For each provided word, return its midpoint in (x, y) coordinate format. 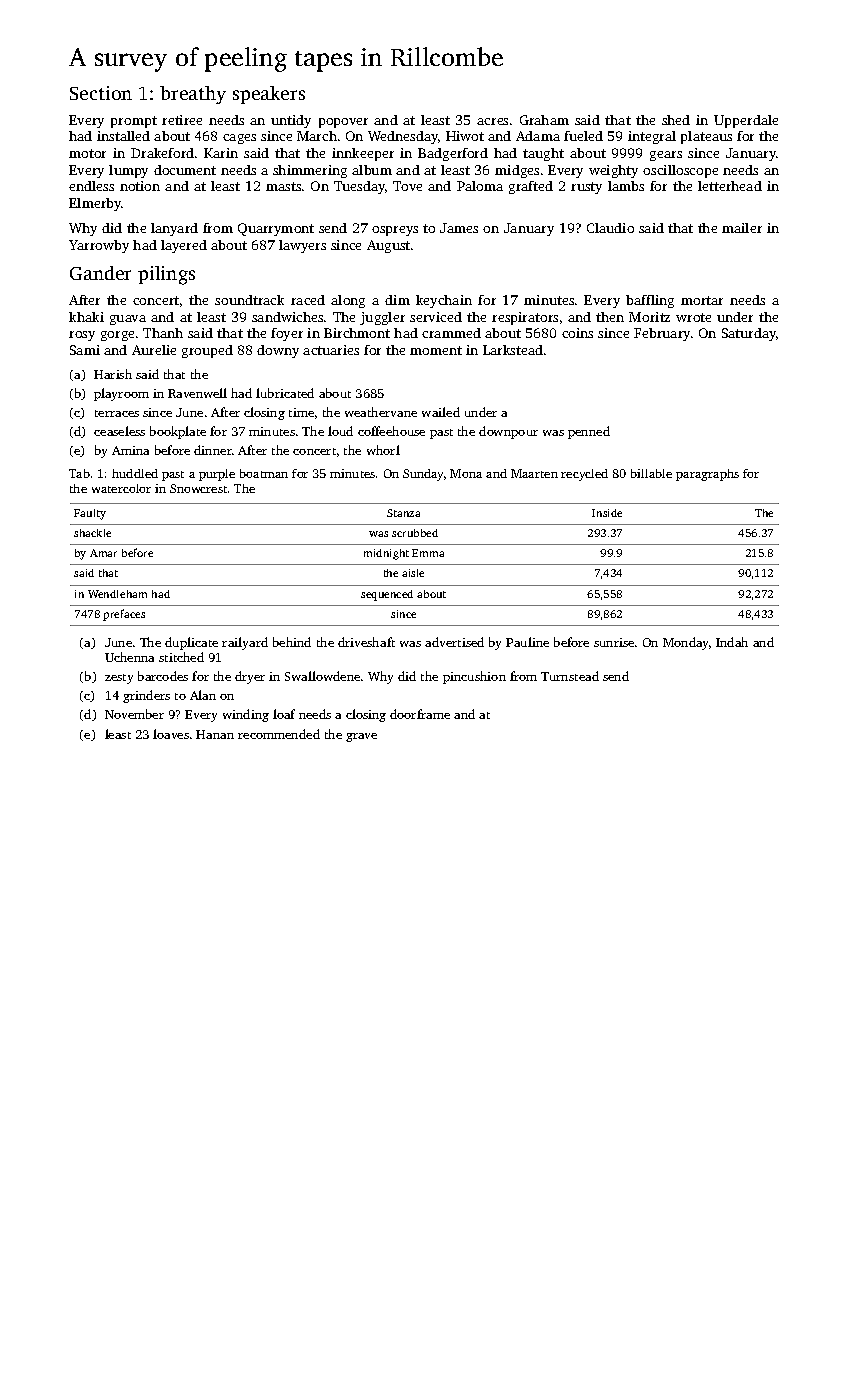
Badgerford (453, 154)
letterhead (730, 186)
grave (361, 737)
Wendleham (117, 594)
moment (436, 350)
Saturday (749, 334)
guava (128, 320)
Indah (732, 642)
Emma (428, 553)
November (134, 714)
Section (101, 93)
